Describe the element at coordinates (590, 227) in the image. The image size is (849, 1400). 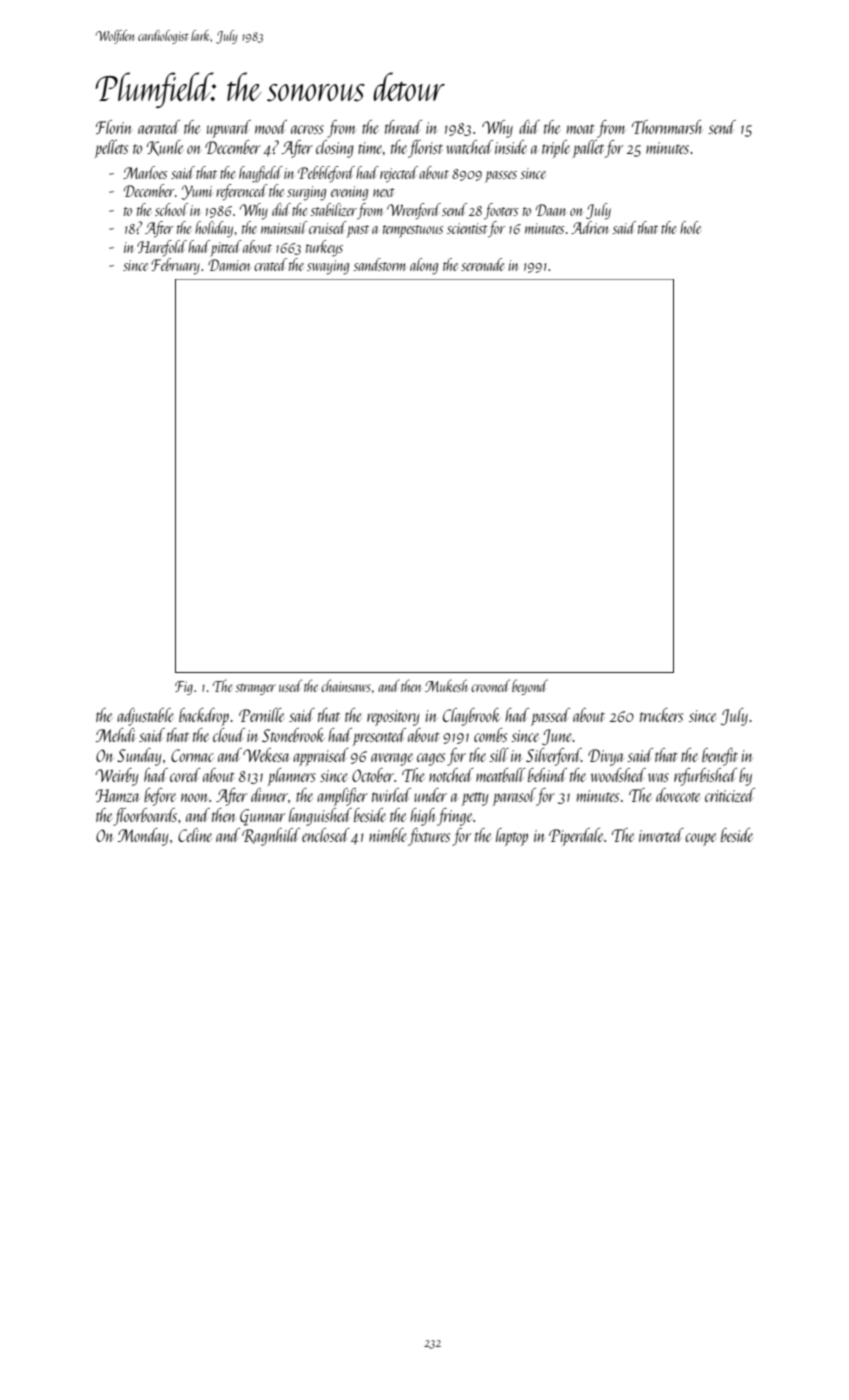
I see `Adrien` at that location.
